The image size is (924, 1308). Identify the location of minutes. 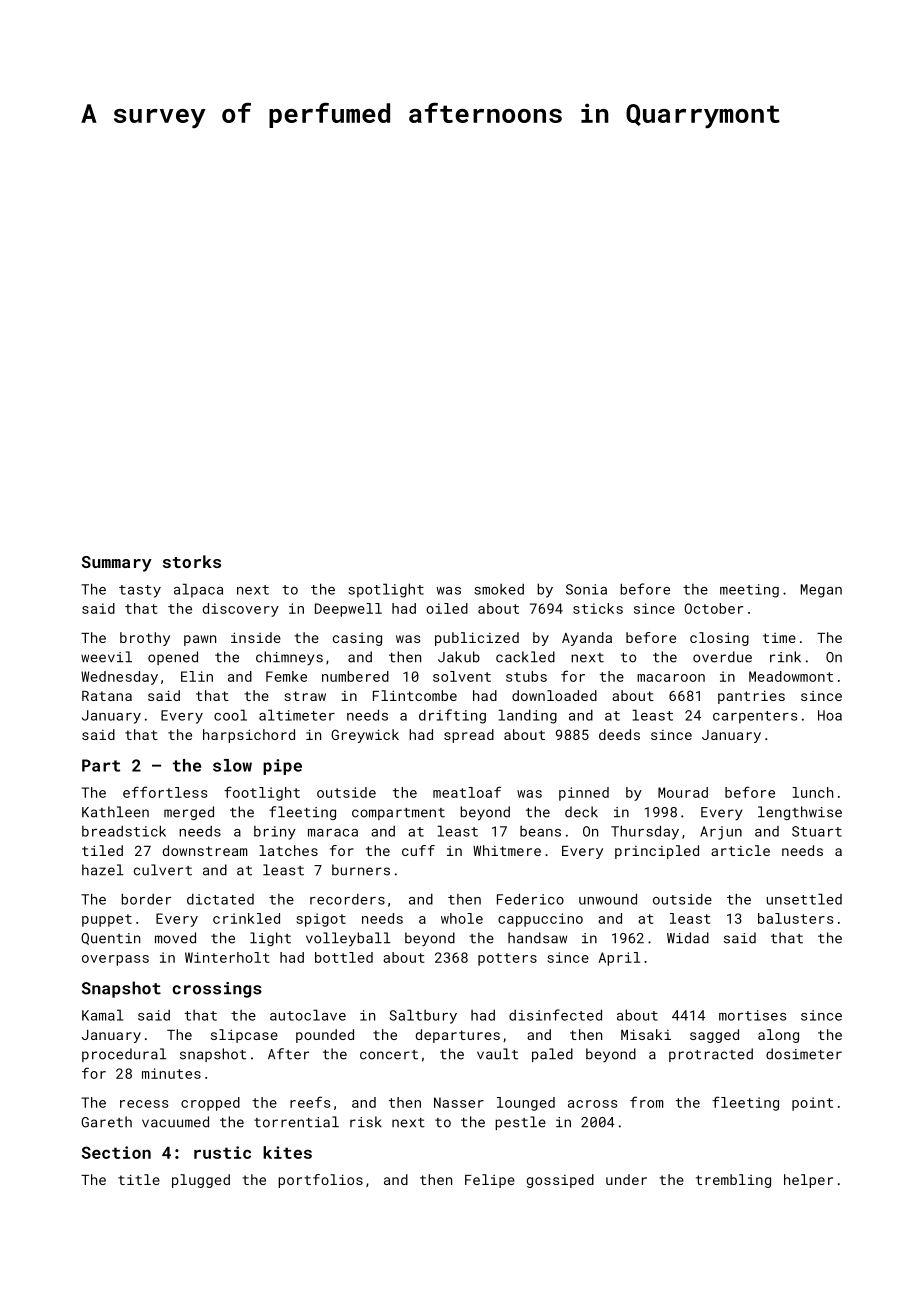
(171, 1073).
